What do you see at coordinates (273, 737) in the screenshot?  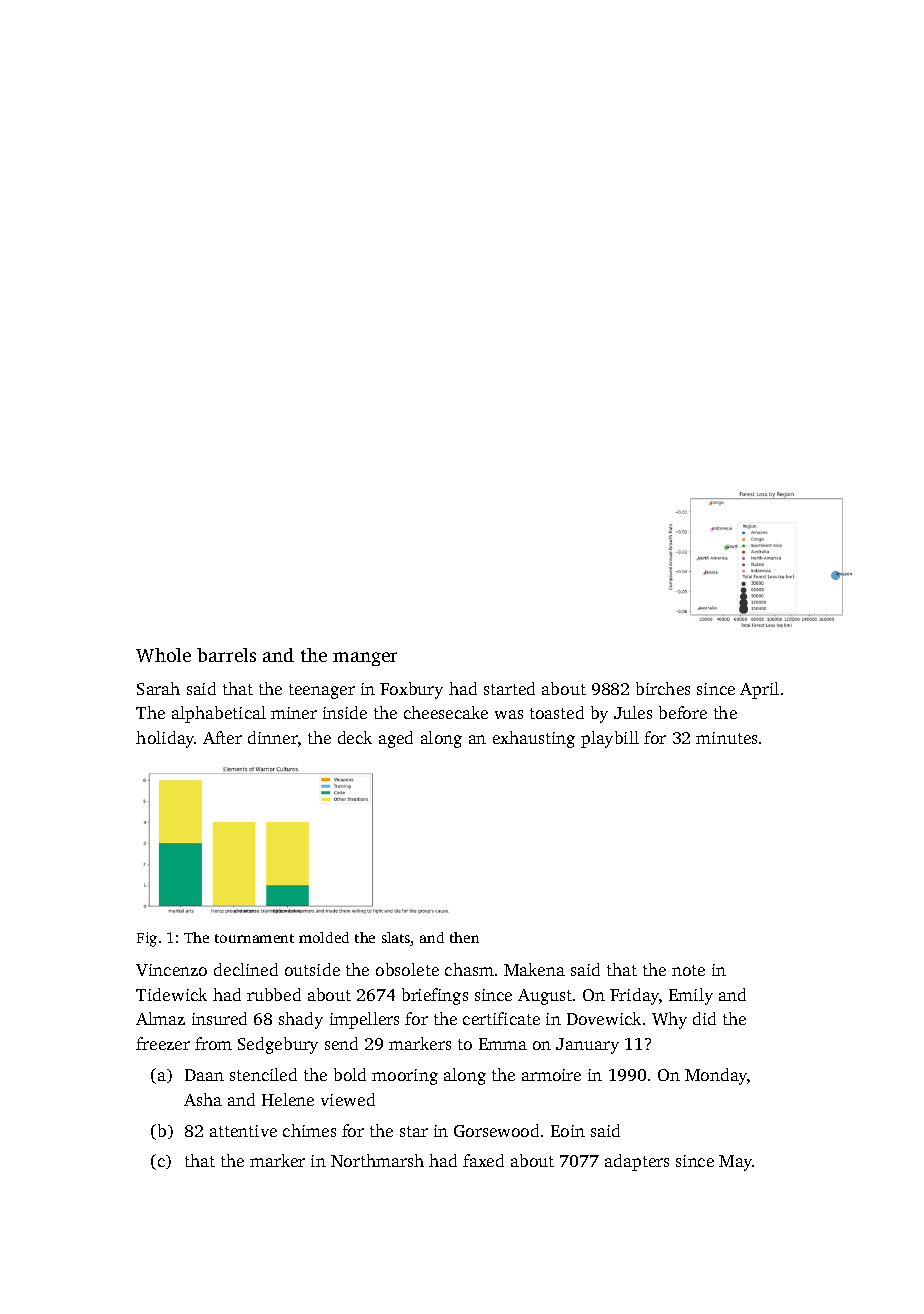 I see `dinner` at bounding box center [273, 737].
